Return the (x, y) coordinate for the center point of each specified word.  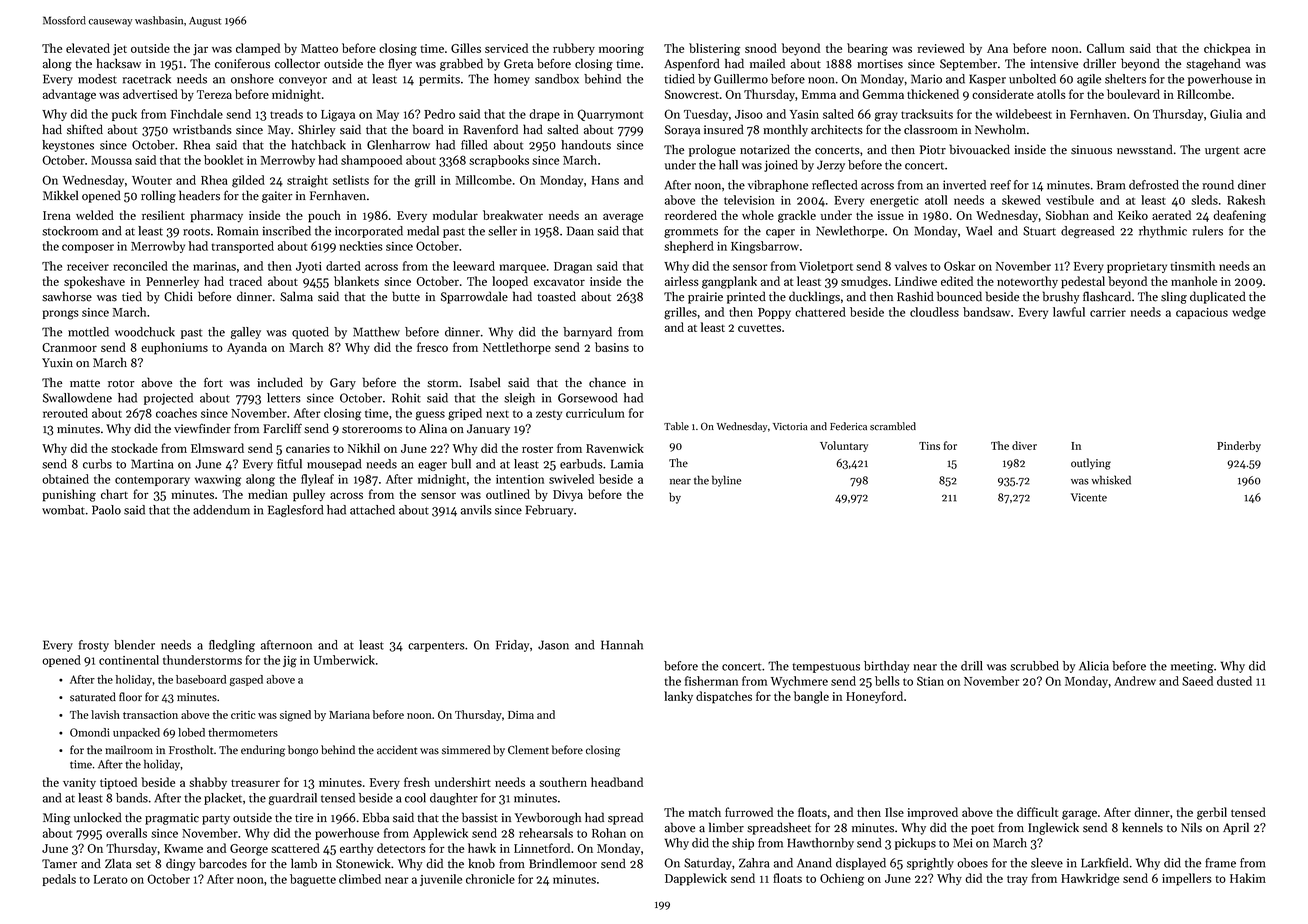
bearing (867, 49)
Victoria (790, 427)
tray (1017, 880)
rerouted (65, 413)
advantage (69, 95)
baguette (313, 880)
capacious (1202, 313)
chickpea (1227, 49)
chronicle (490, 879)
